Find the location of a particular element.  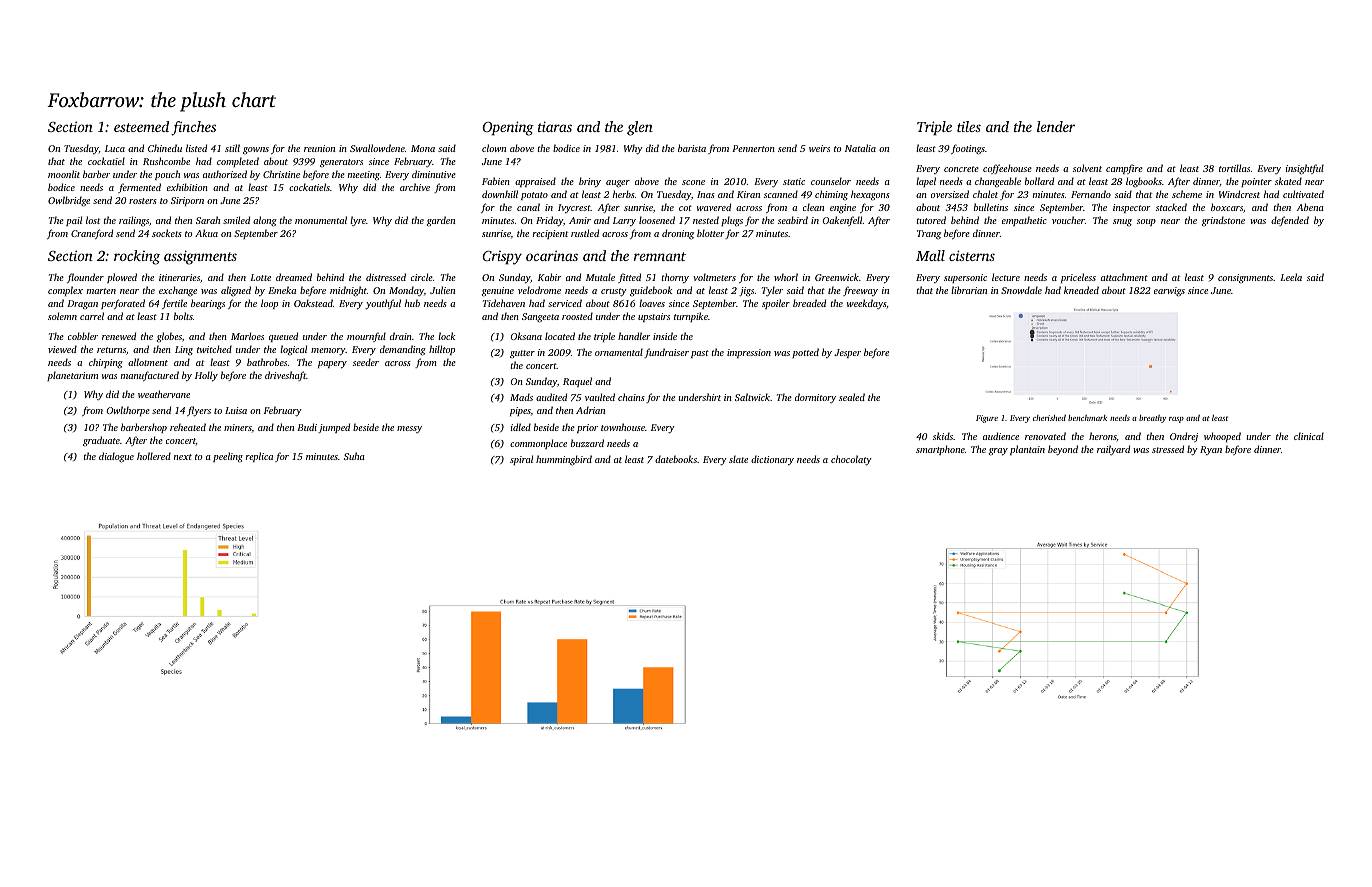

consignments is located at coordinates (1245, 278).
